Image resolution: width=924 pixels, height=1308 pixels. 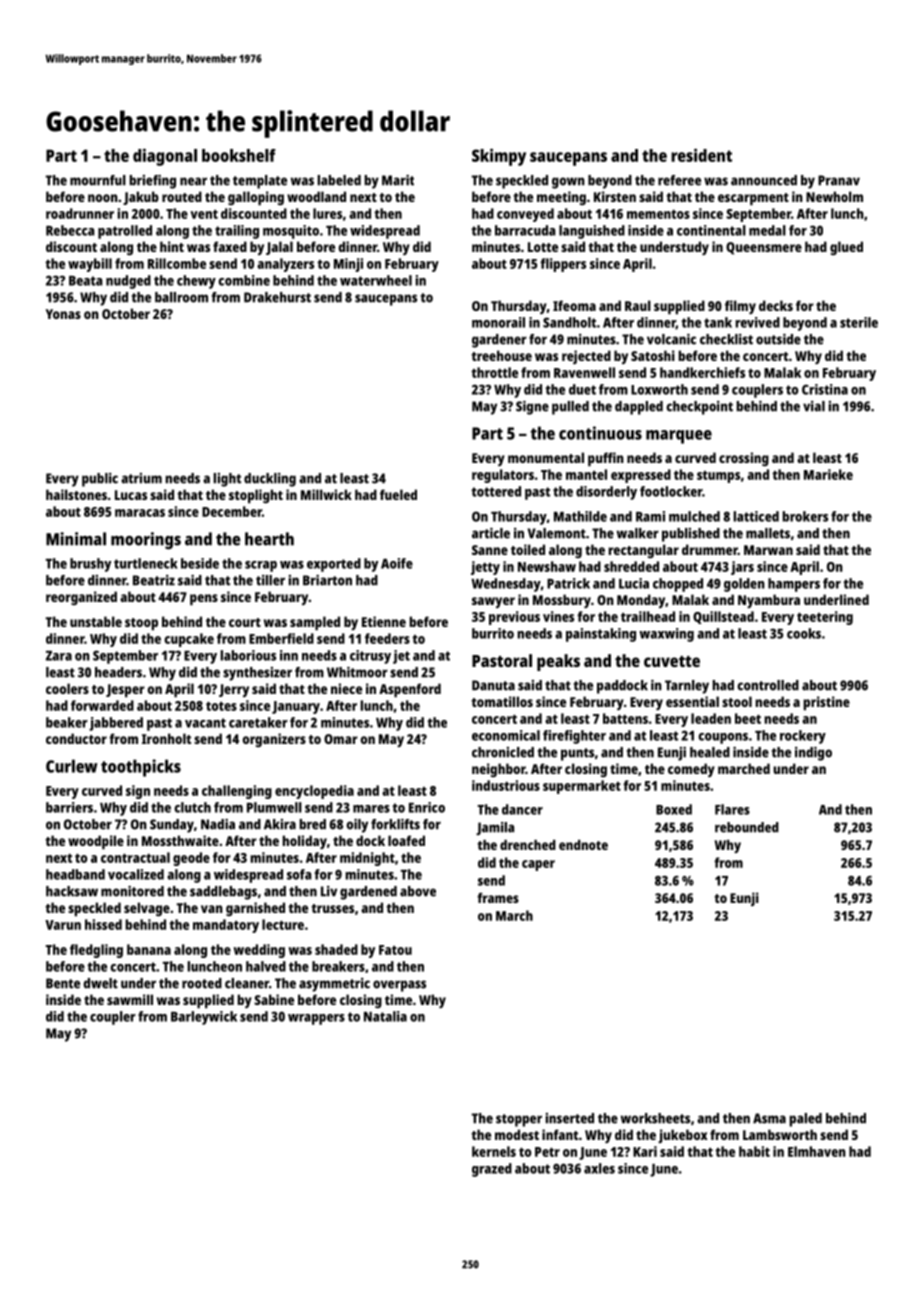 I want to click on throttle, so click(x=494, y=372).
